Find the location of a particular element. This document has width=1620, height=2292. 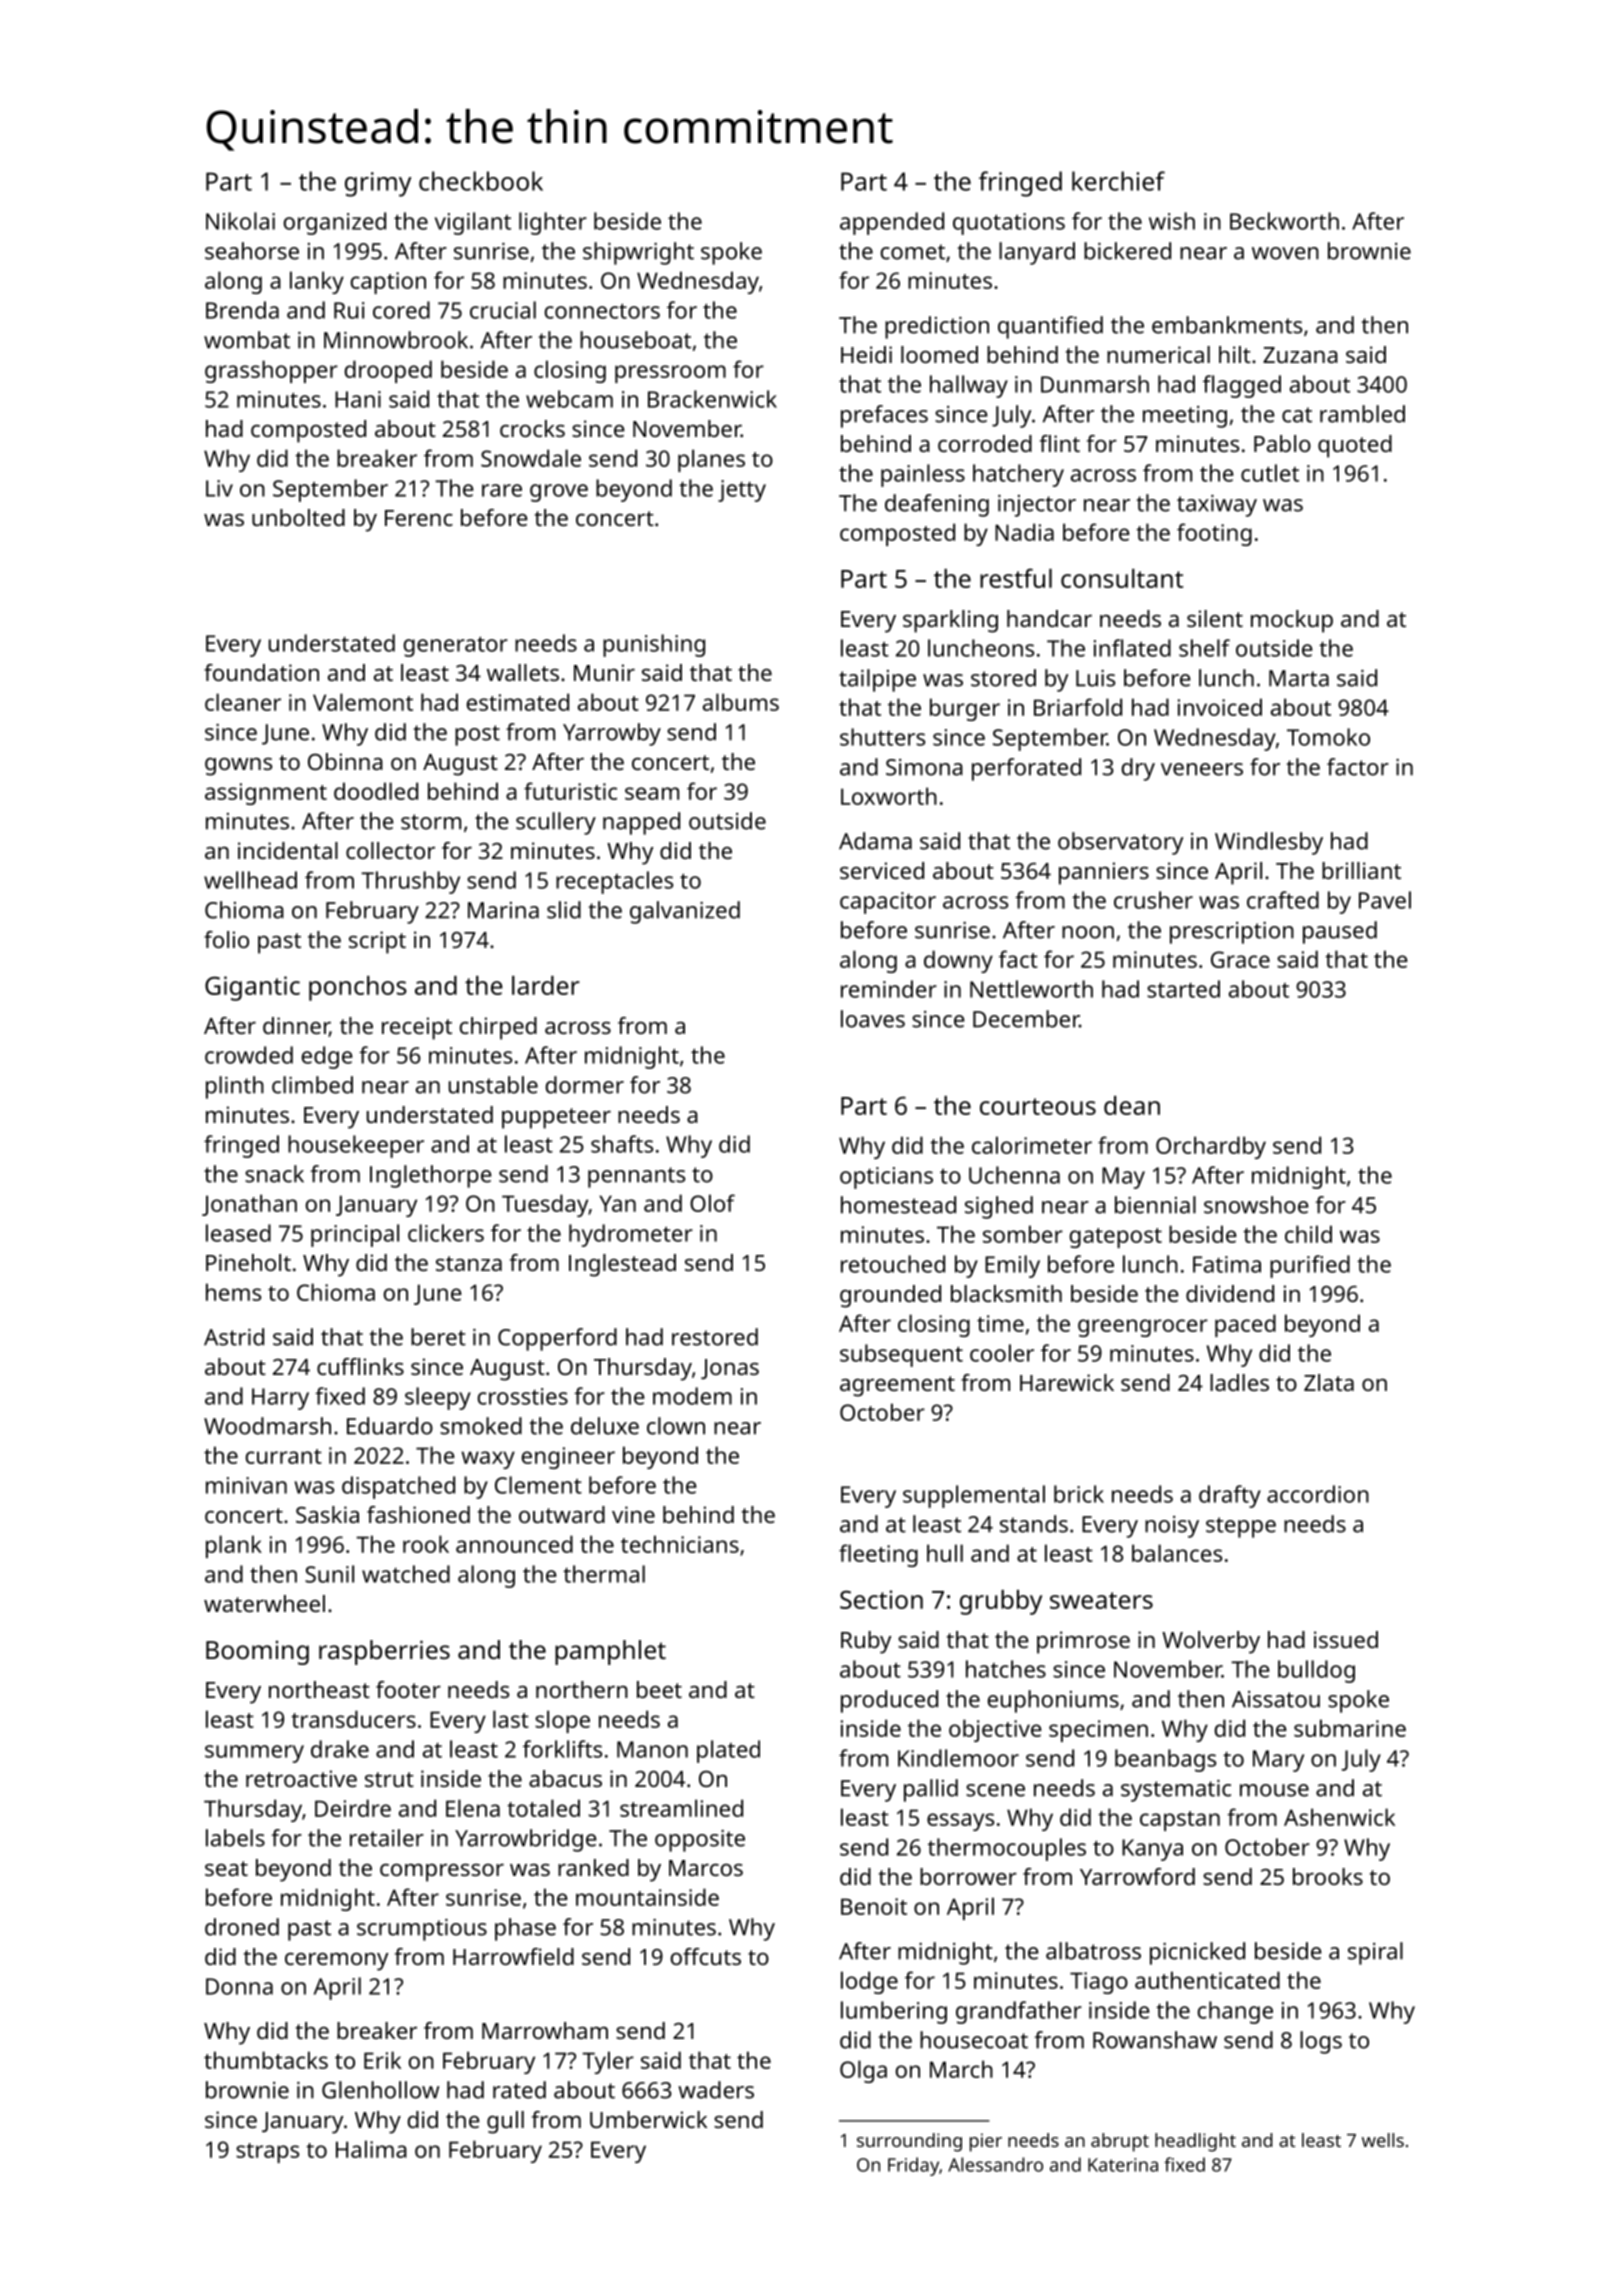

mockup is located at coordinates (1292, 621).
